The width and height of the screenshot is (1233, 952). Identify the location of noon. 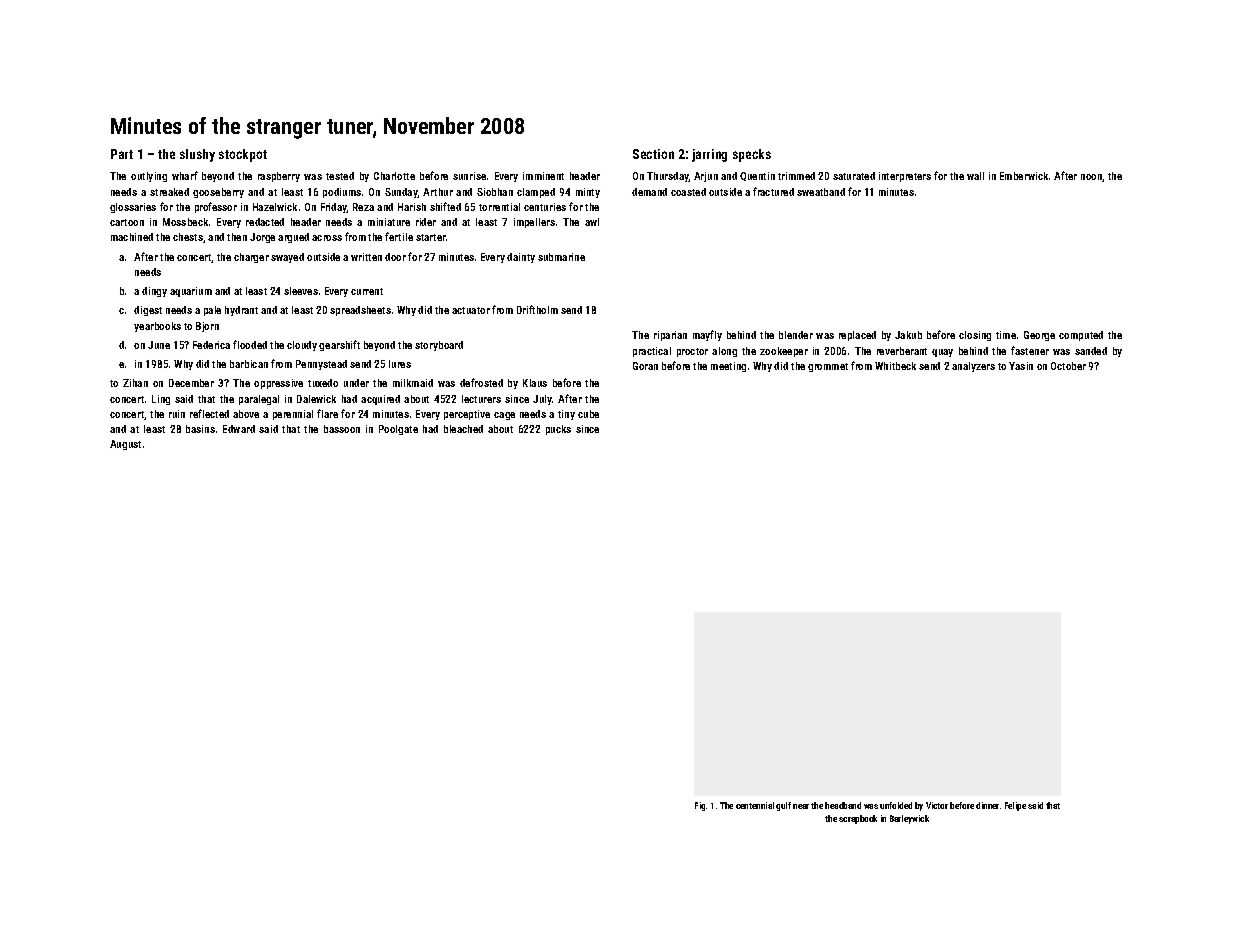
(1092, 178).
